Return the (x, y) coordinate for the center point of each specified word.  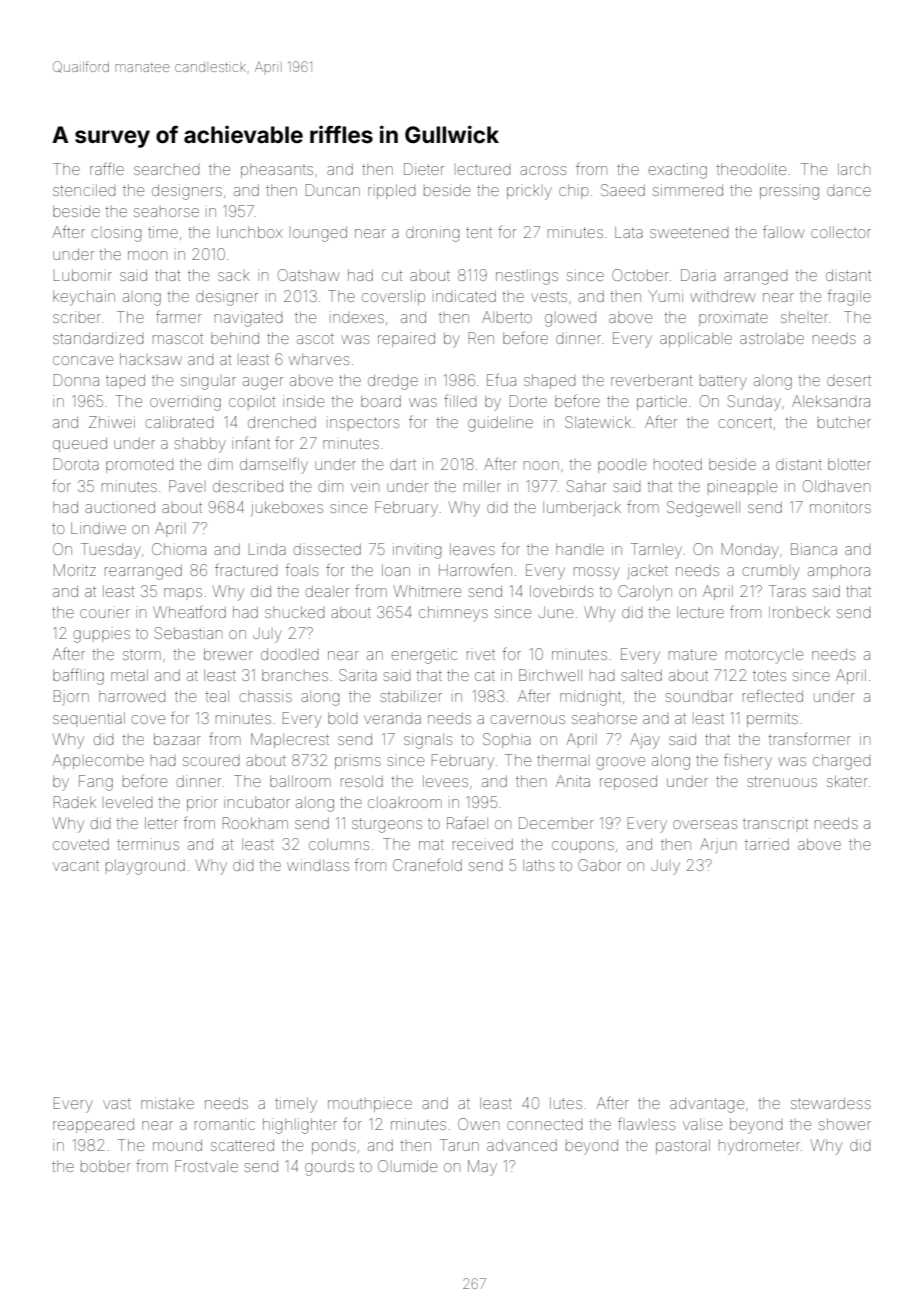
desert (849, 380)
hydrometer (759, 1147)
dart (403, 464)
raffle (107, 168)
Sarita (358, 675)
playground (145, 867)
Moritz (75, 570)
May (482, 1168)
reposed (628, 782)
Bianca (814, 549)
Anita (573, 781)
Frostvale (206, 1166)
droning (433, 234)
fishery (748, 761)
